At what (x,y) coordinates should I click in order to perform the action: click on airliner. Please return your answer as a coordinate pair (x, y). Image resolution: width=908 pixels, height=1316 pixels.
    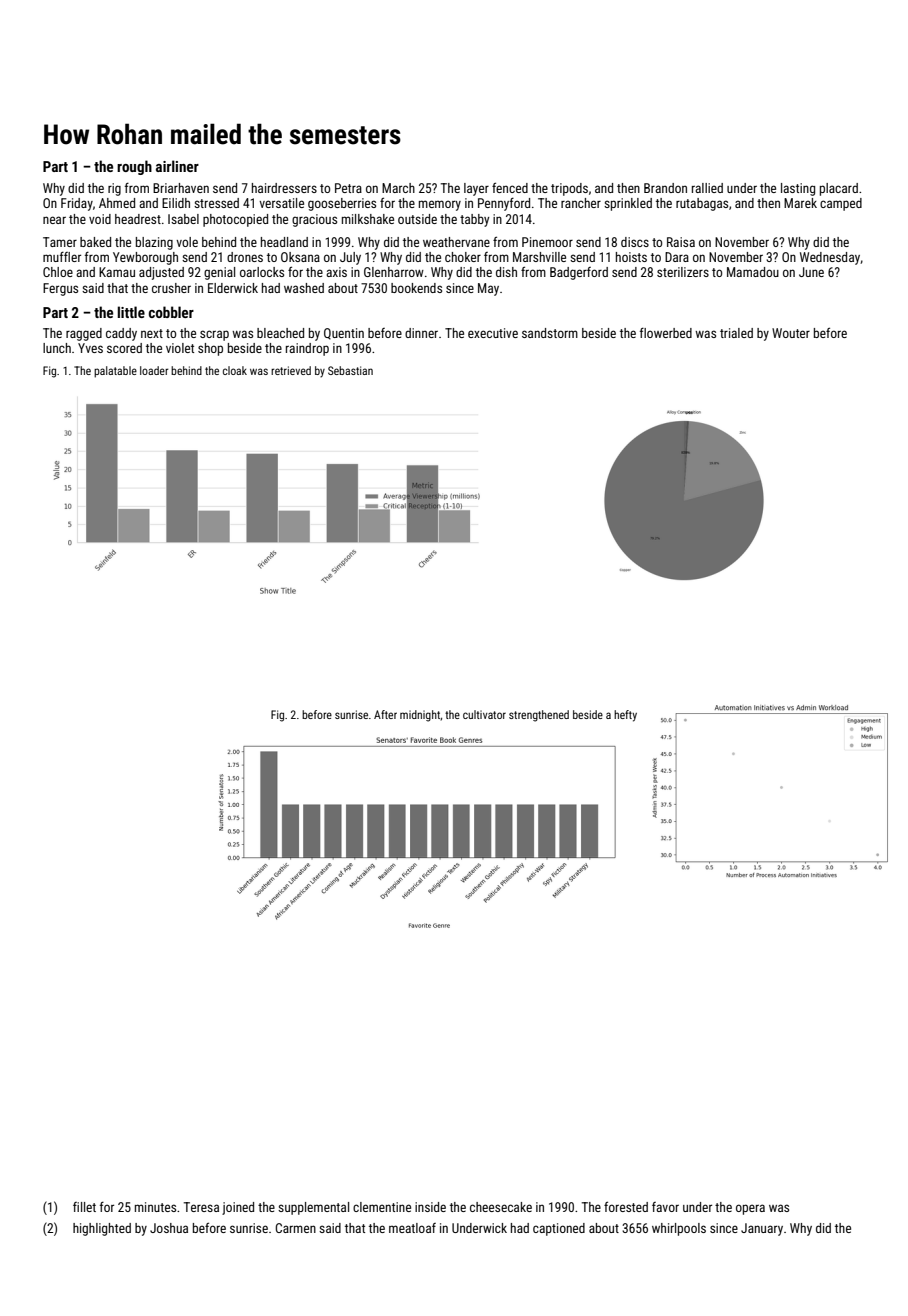
    Looking at the image, I should click on (177, 166).
